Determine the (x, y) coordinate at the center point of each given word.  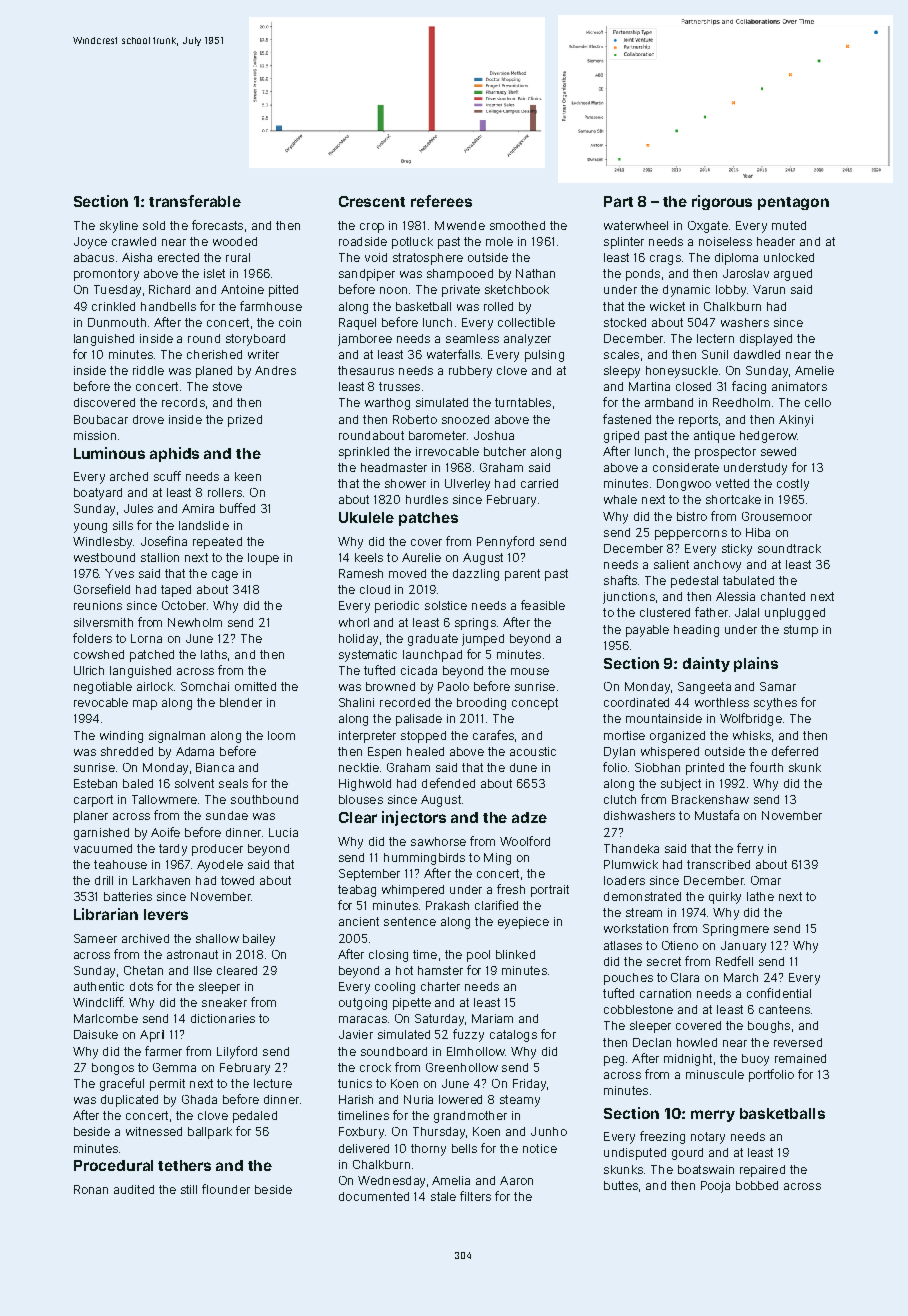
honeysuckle (682, 372)
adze (529, 817)
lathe (760, 896)
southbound (264, 799)
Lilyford (237, 1052)
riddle (148, 370)
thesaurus (366, 370)
